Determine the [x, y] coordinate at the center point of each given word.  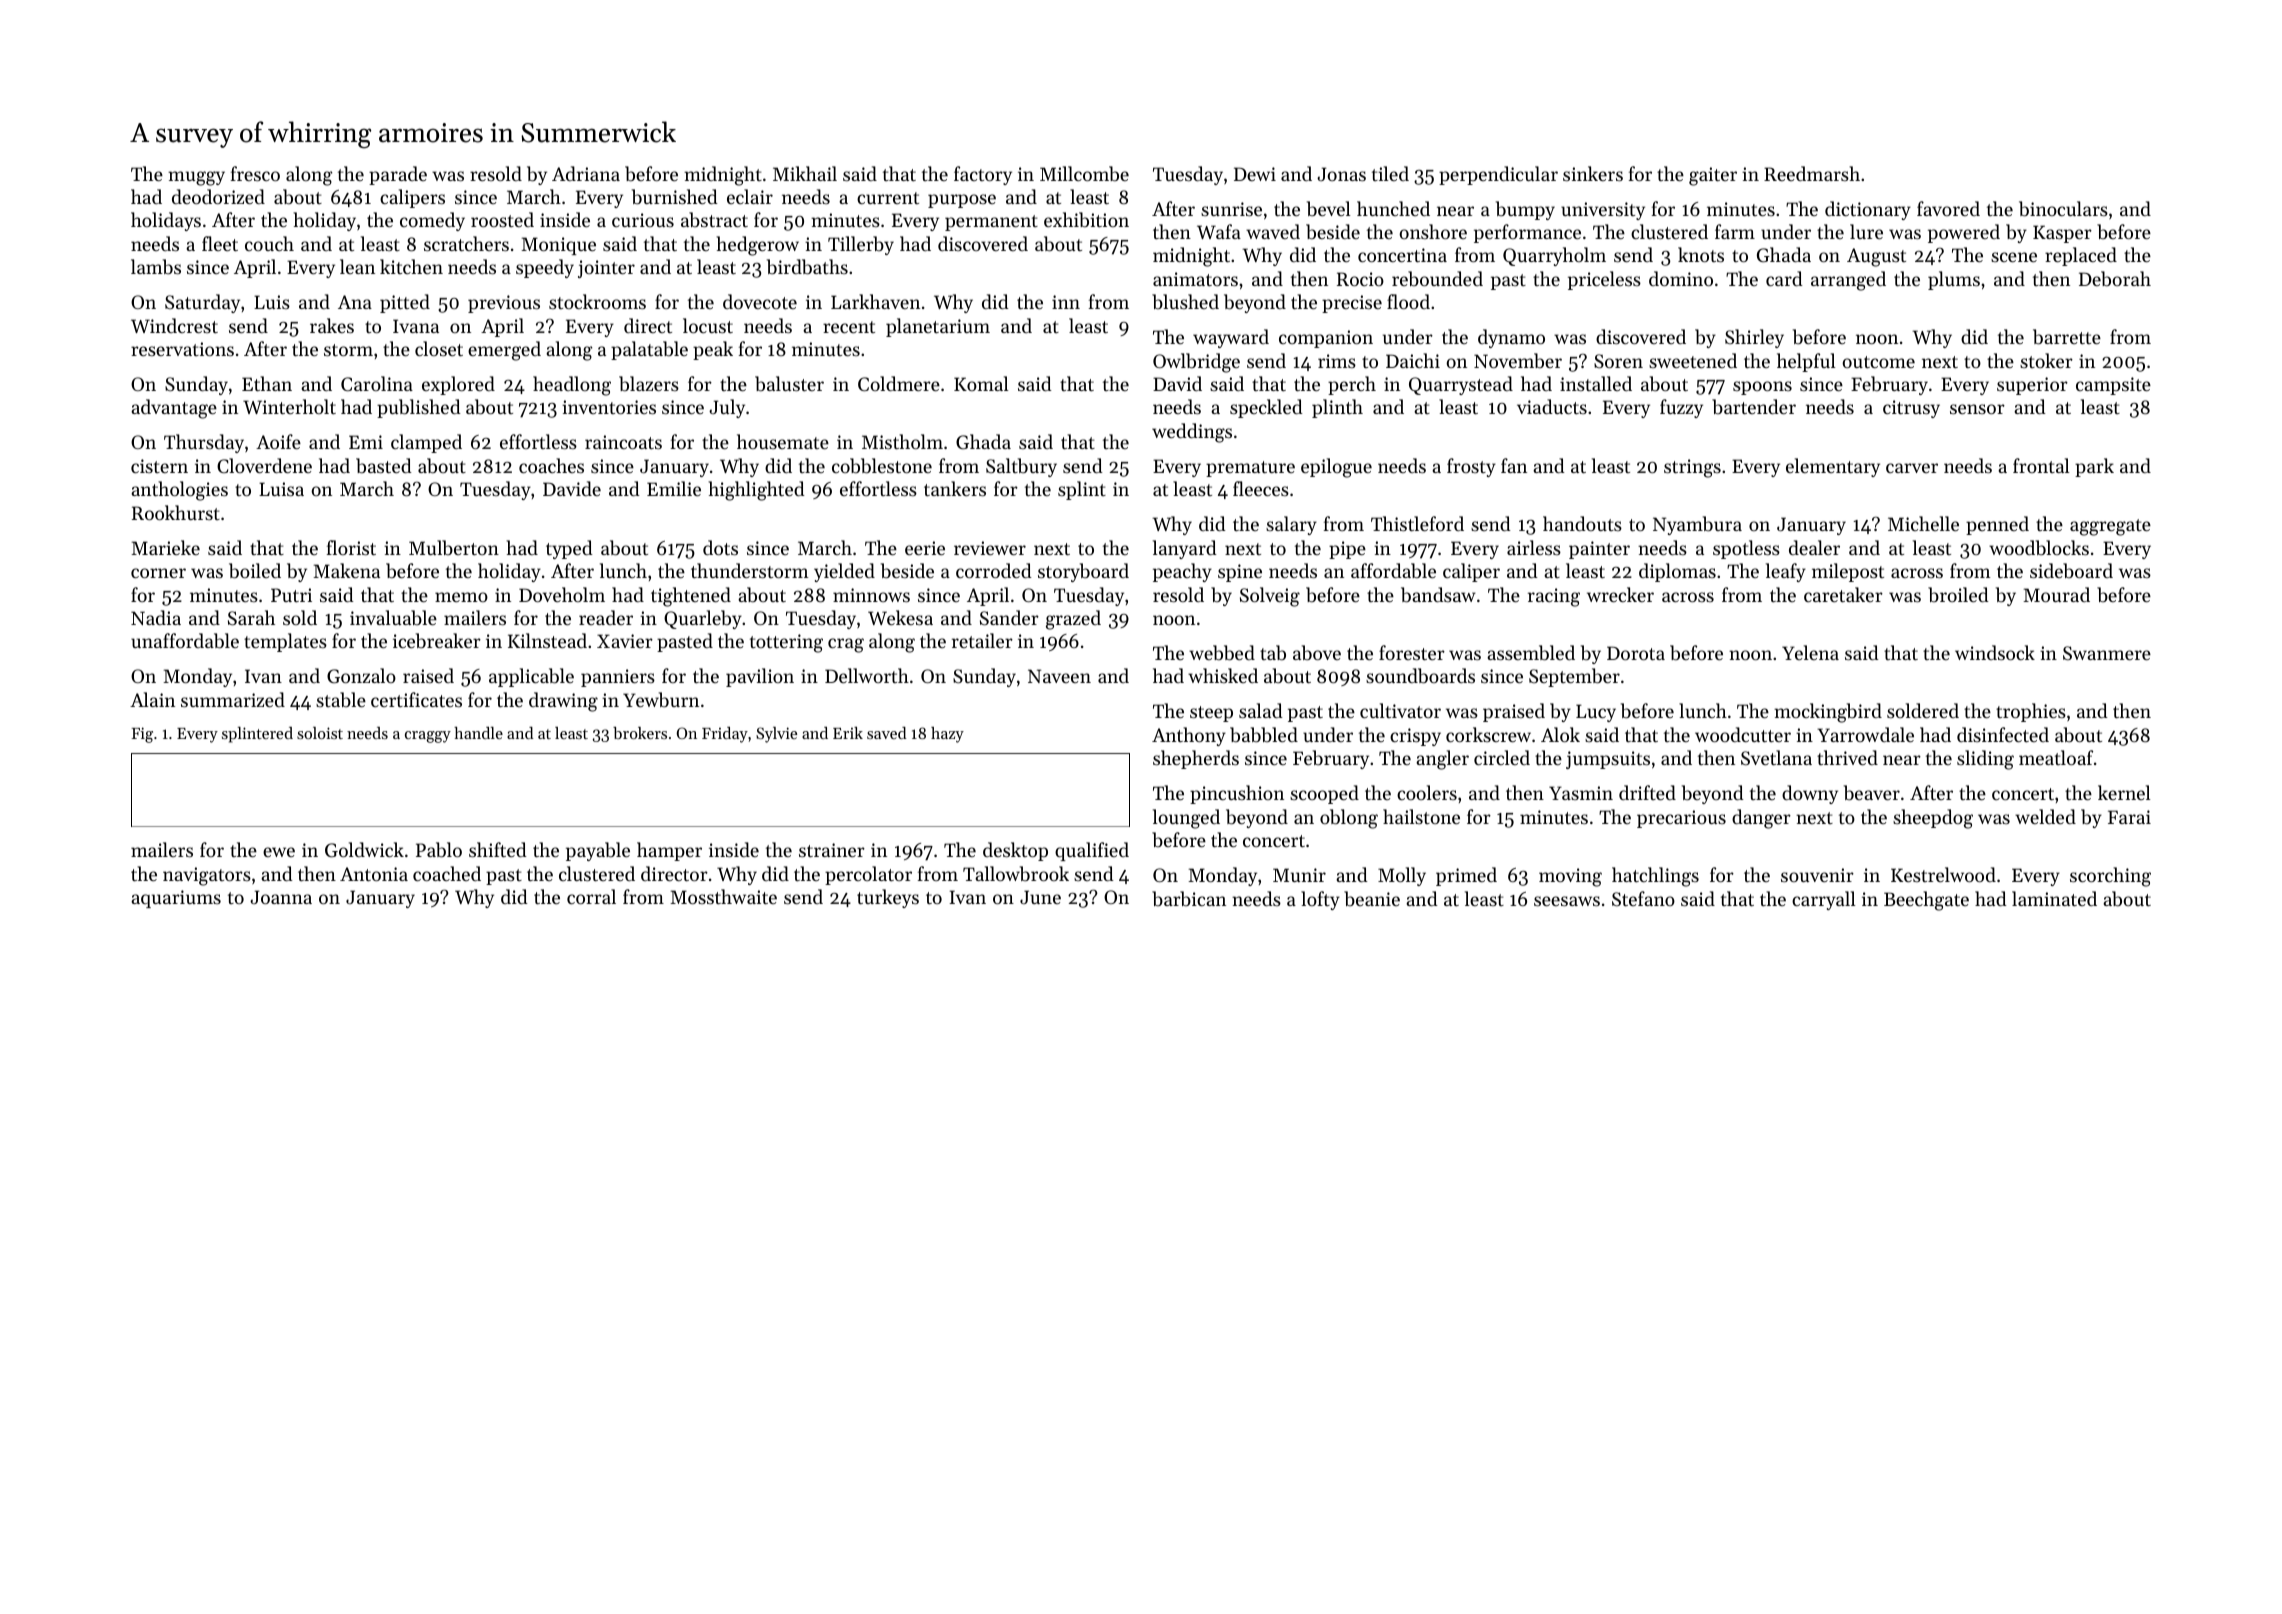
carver [1912, 468]
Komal [981, 383]
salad [1261, 710]
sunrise [1231, 209]
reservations [182, 349]
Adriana [586, 173]
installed [1596, 383]
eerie [925, 548]
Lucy [1596, 713]
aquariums [176, 899]
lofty [1320, 900]
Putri [291, 595]
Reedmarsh [1812, 173]
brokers [640, 733]
